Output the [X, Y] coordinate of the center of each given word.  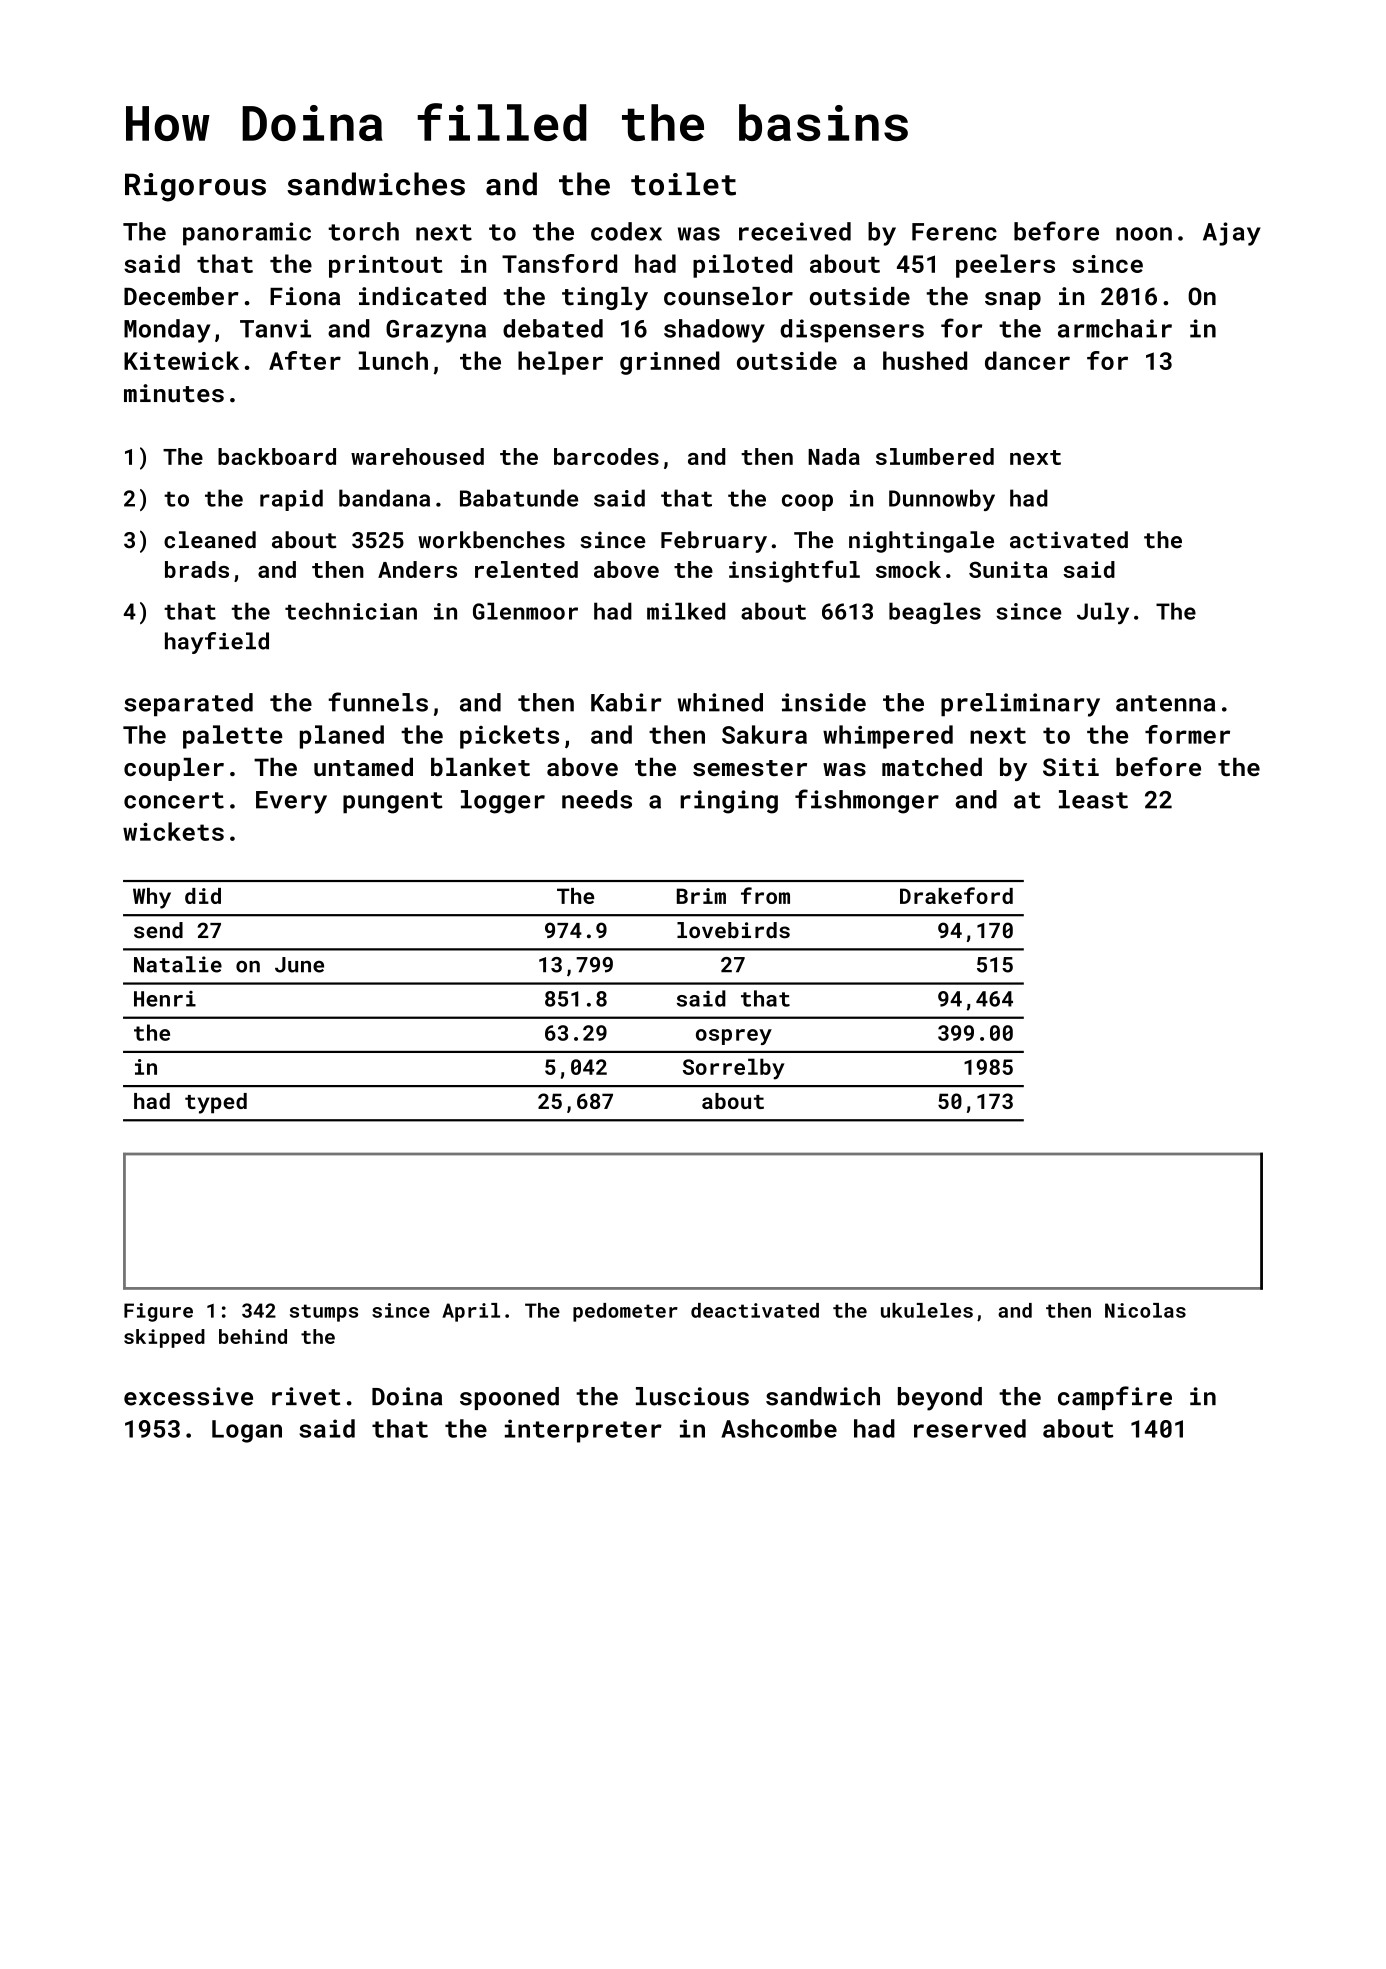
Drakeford [956, 895]
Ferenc [954, 232]
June [299, 965]
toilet [683, 184]
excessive [188, 1396]
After [305, 360]
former [1187, 734]
